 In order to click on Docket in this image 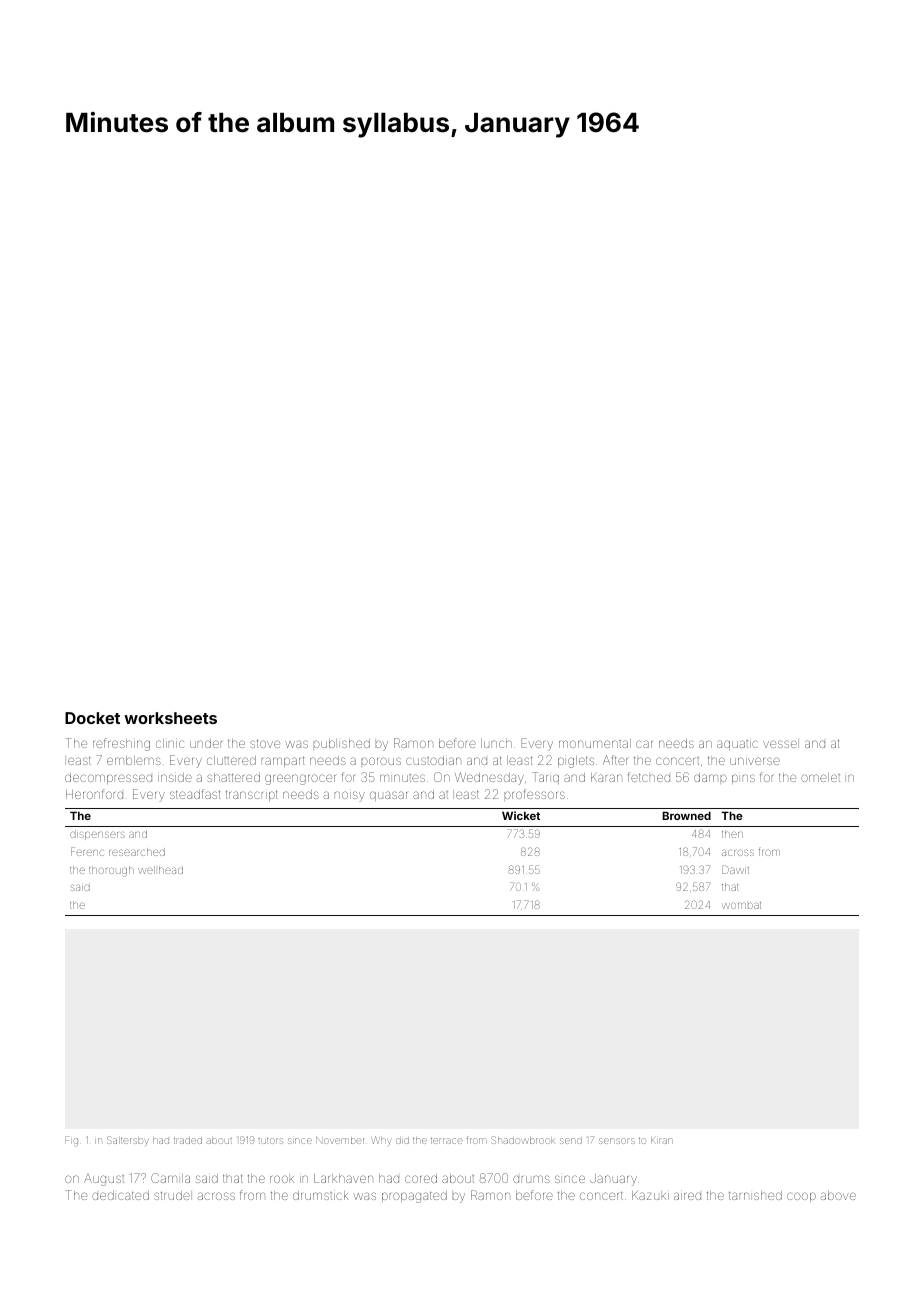, I will do `click(92, 718)`.
